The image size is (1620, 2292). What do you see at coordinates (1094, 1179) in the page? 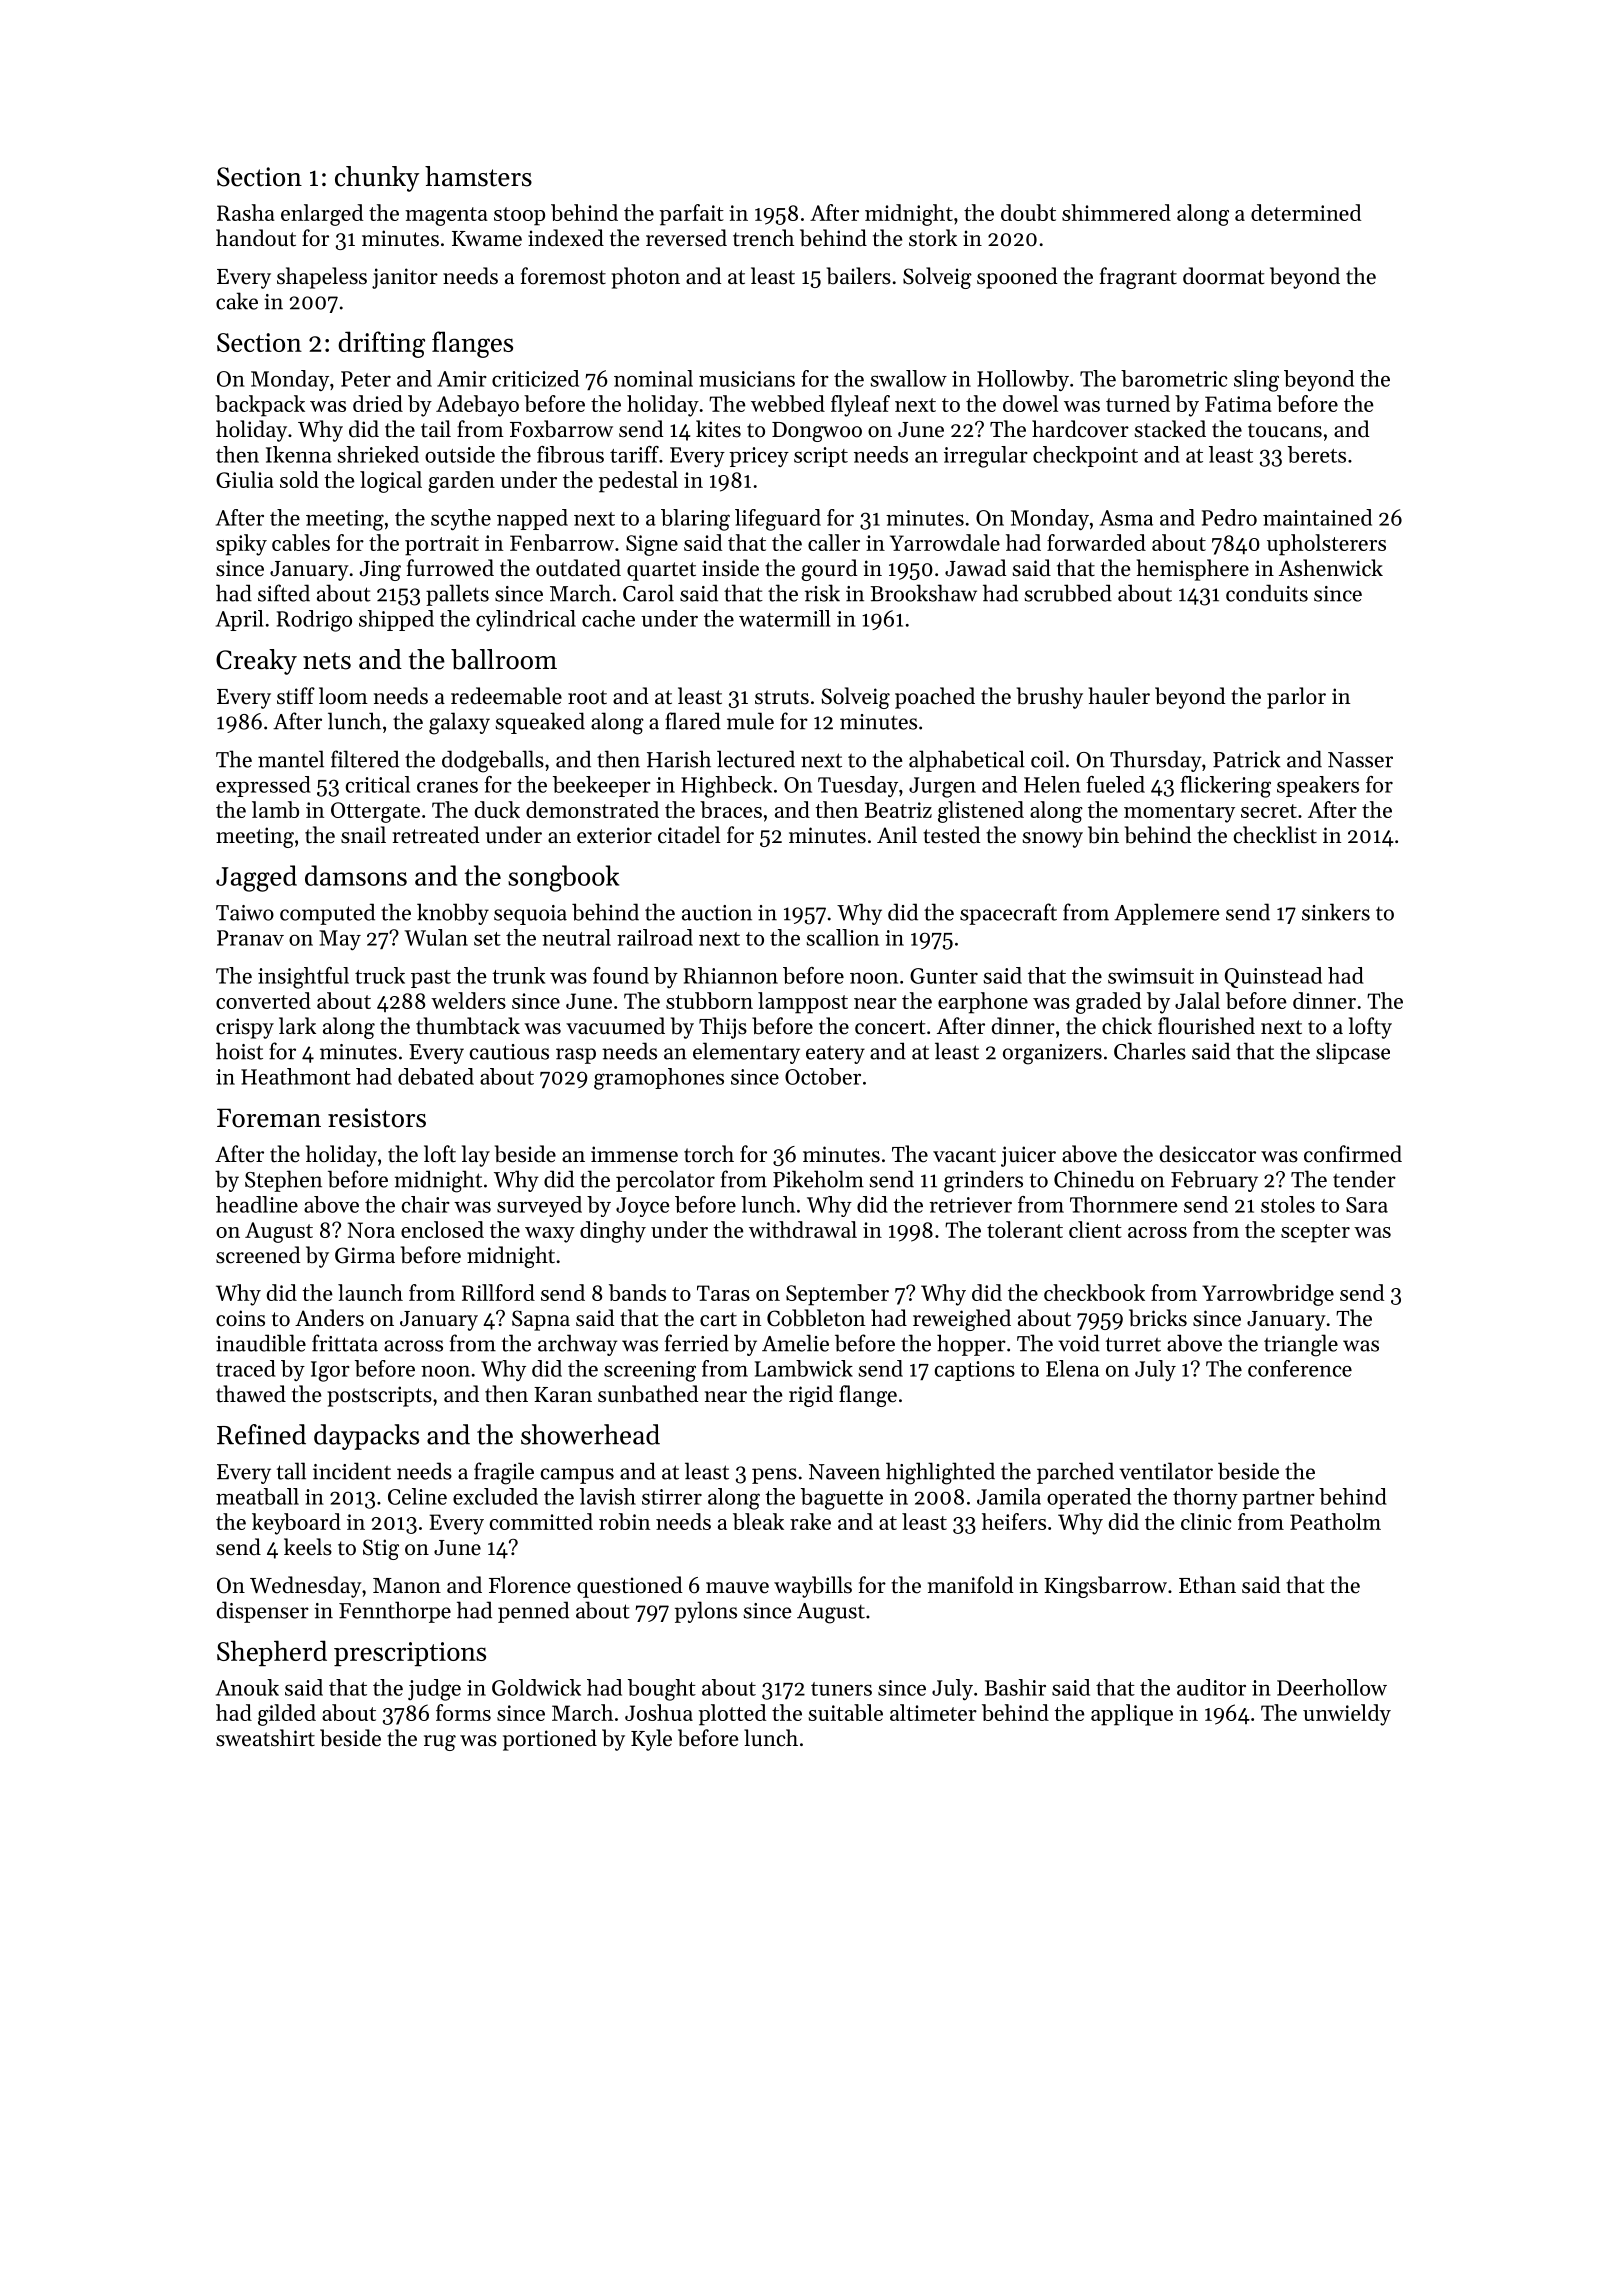
I see `Chinedu` at bounding box center [1094, 1179].
